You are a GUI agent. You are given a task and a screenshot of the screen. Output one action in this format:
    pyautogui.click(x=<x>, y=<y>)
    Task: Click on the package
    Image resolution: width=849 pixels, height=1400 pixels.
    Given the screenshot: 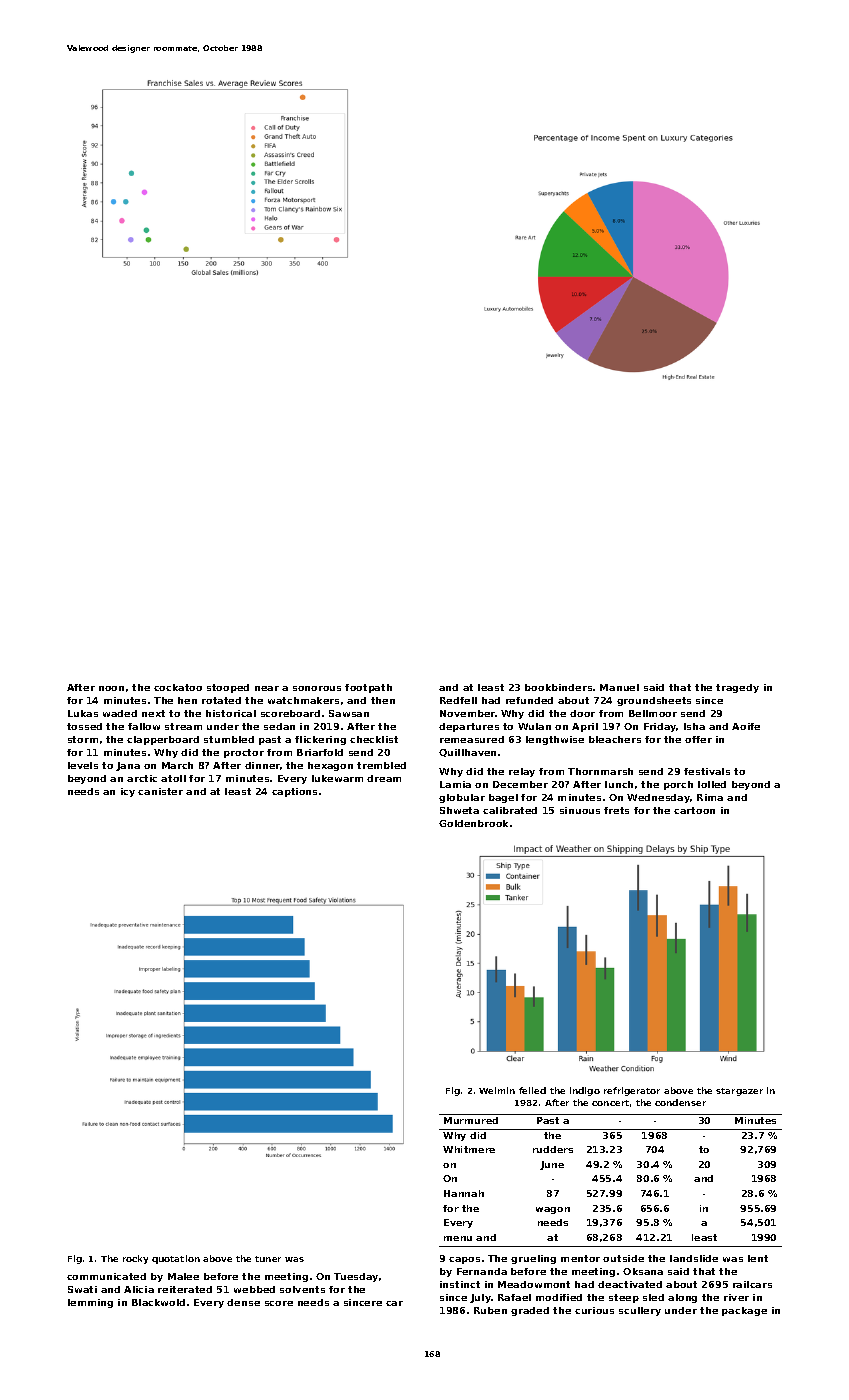 What is the action you would take?
    pyautogui.click(x=744, y=1311)
